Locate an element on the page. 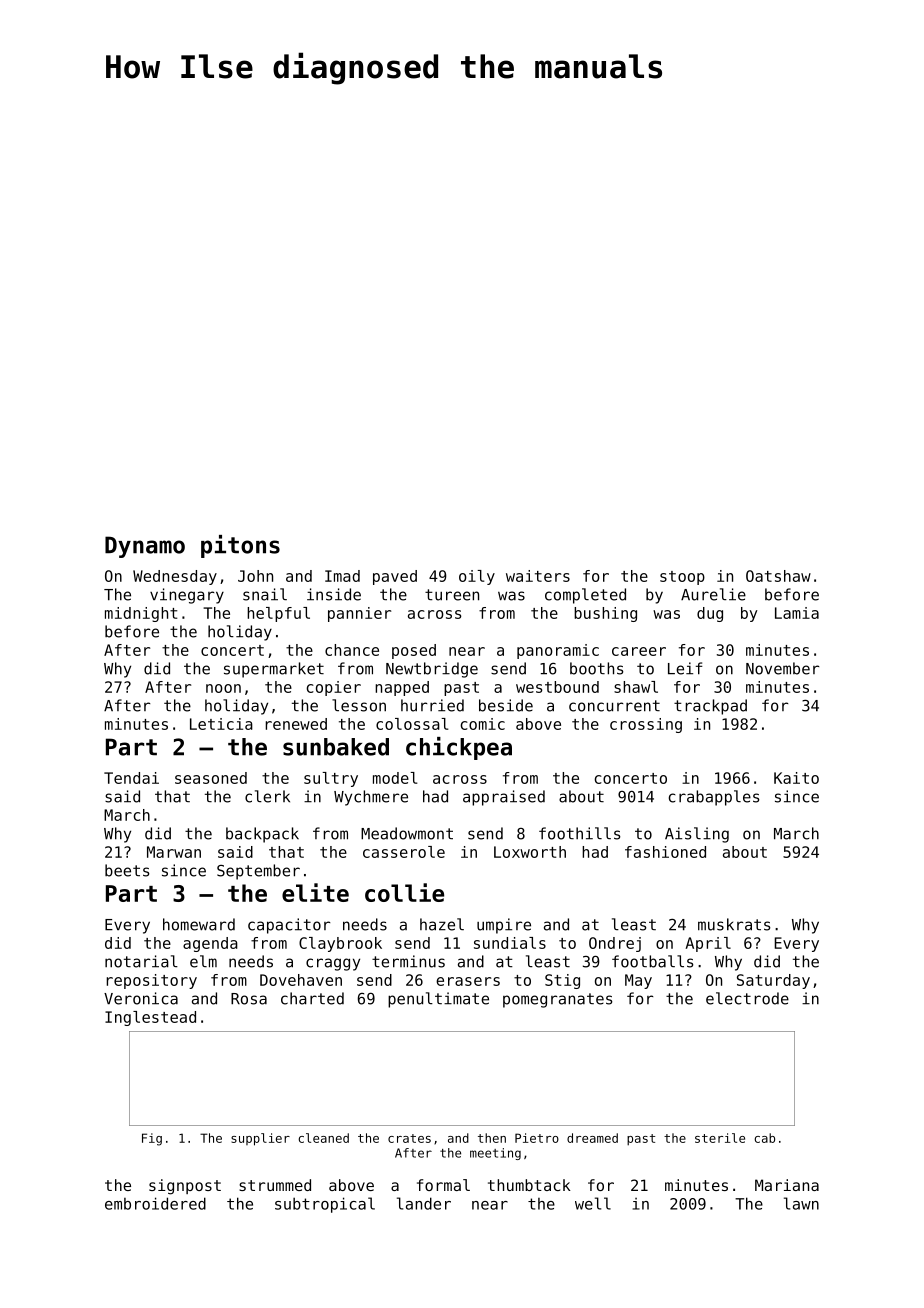 The image size is (924, 1308). pitons is located at coordinates (240, 546).
